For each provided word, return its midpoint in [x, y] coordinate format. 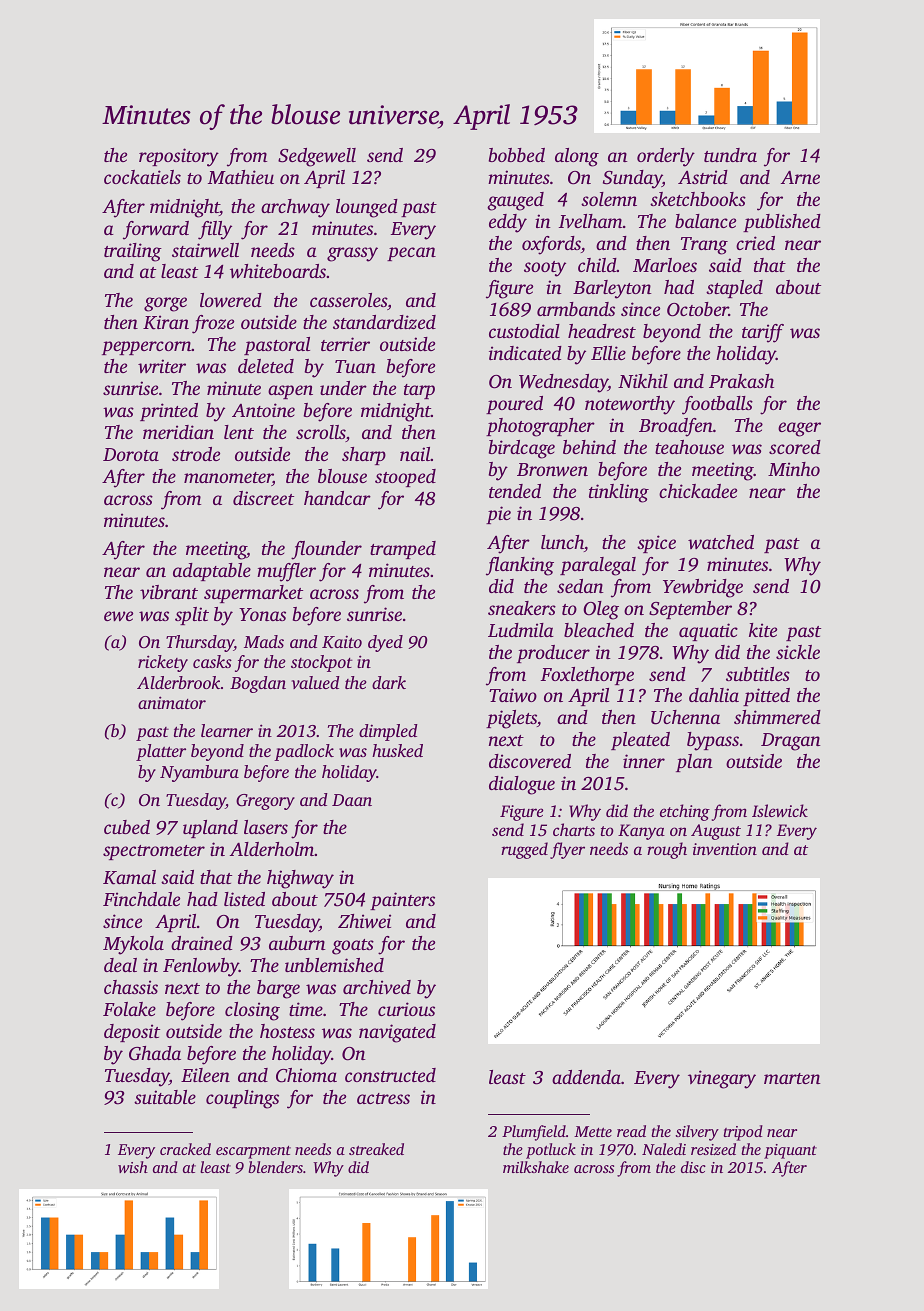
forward [156, 230]
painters [402, 901]
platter [161, 752]
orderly [666, 157]
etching [685, 812]
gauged [515, 201]
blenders [275, 1167]
